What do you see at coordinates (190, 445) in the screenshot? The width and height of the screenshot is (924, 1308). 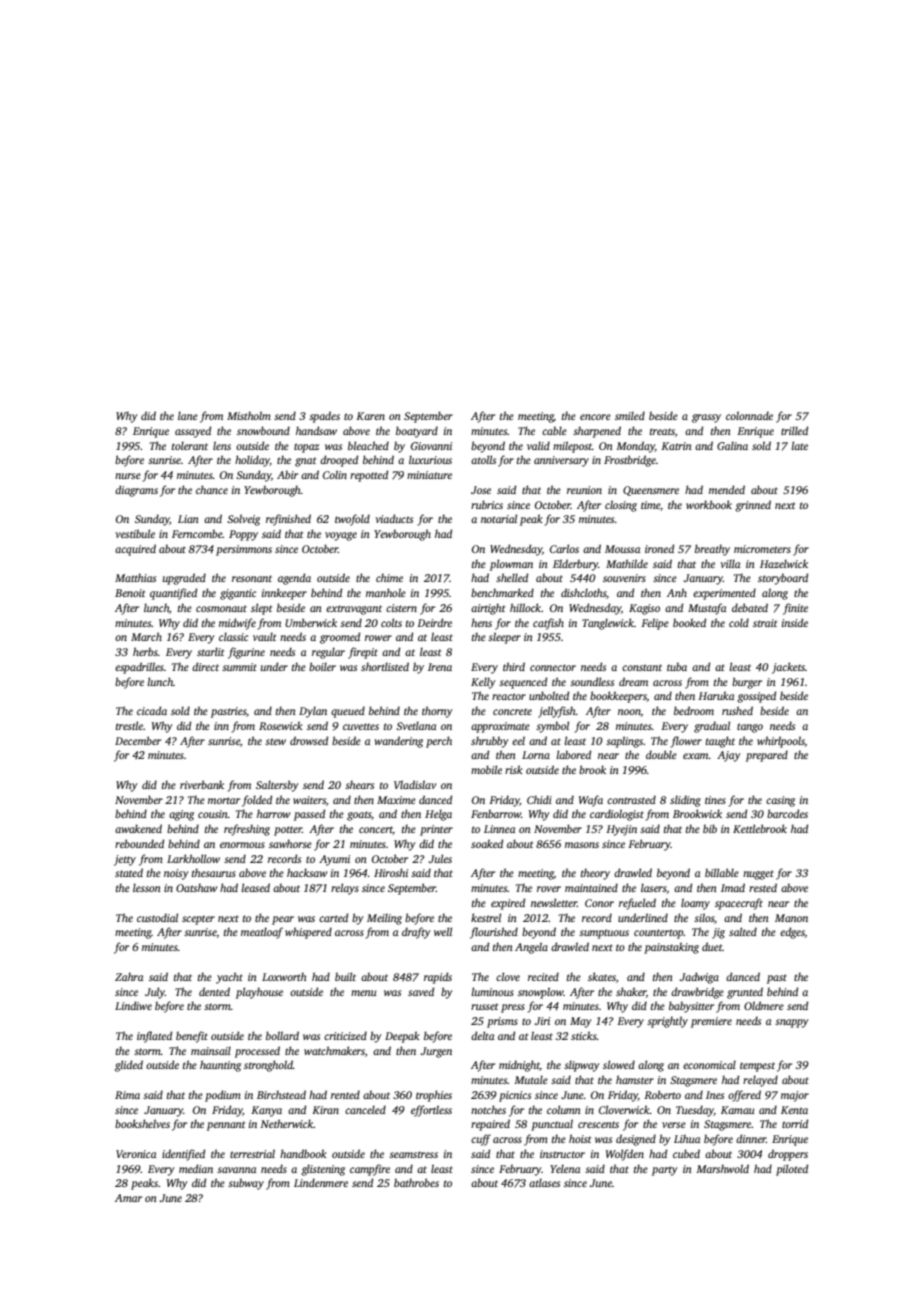 I see `tolerant` at bounding box center [190, 445].
